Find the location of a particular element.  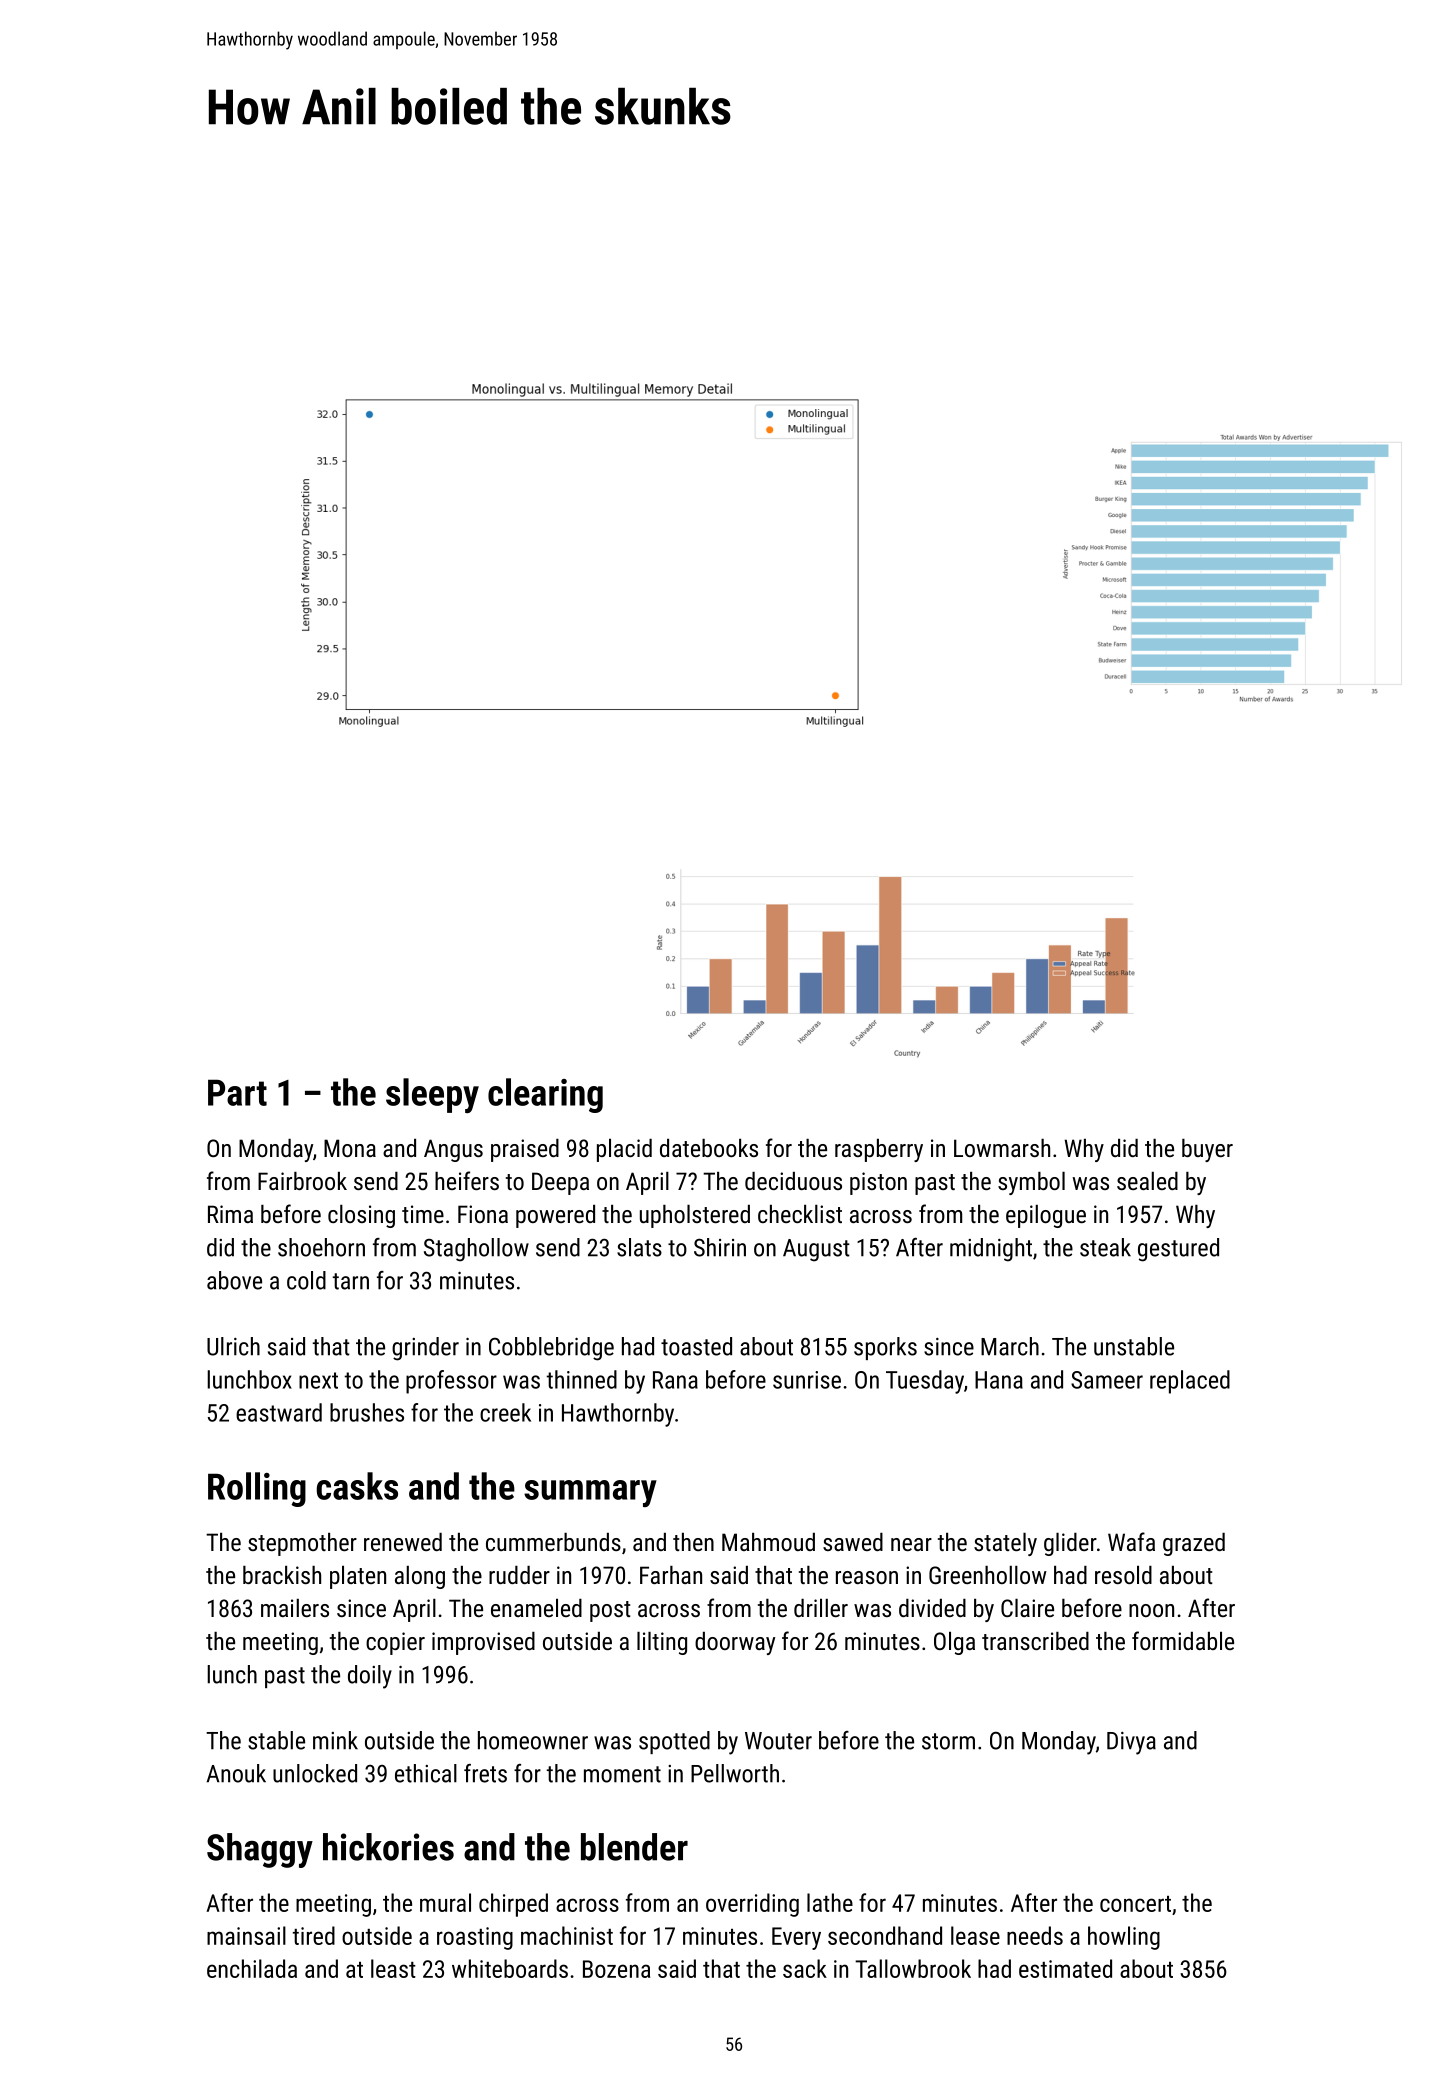

enchilada is located at coordinates (252, 1968).
